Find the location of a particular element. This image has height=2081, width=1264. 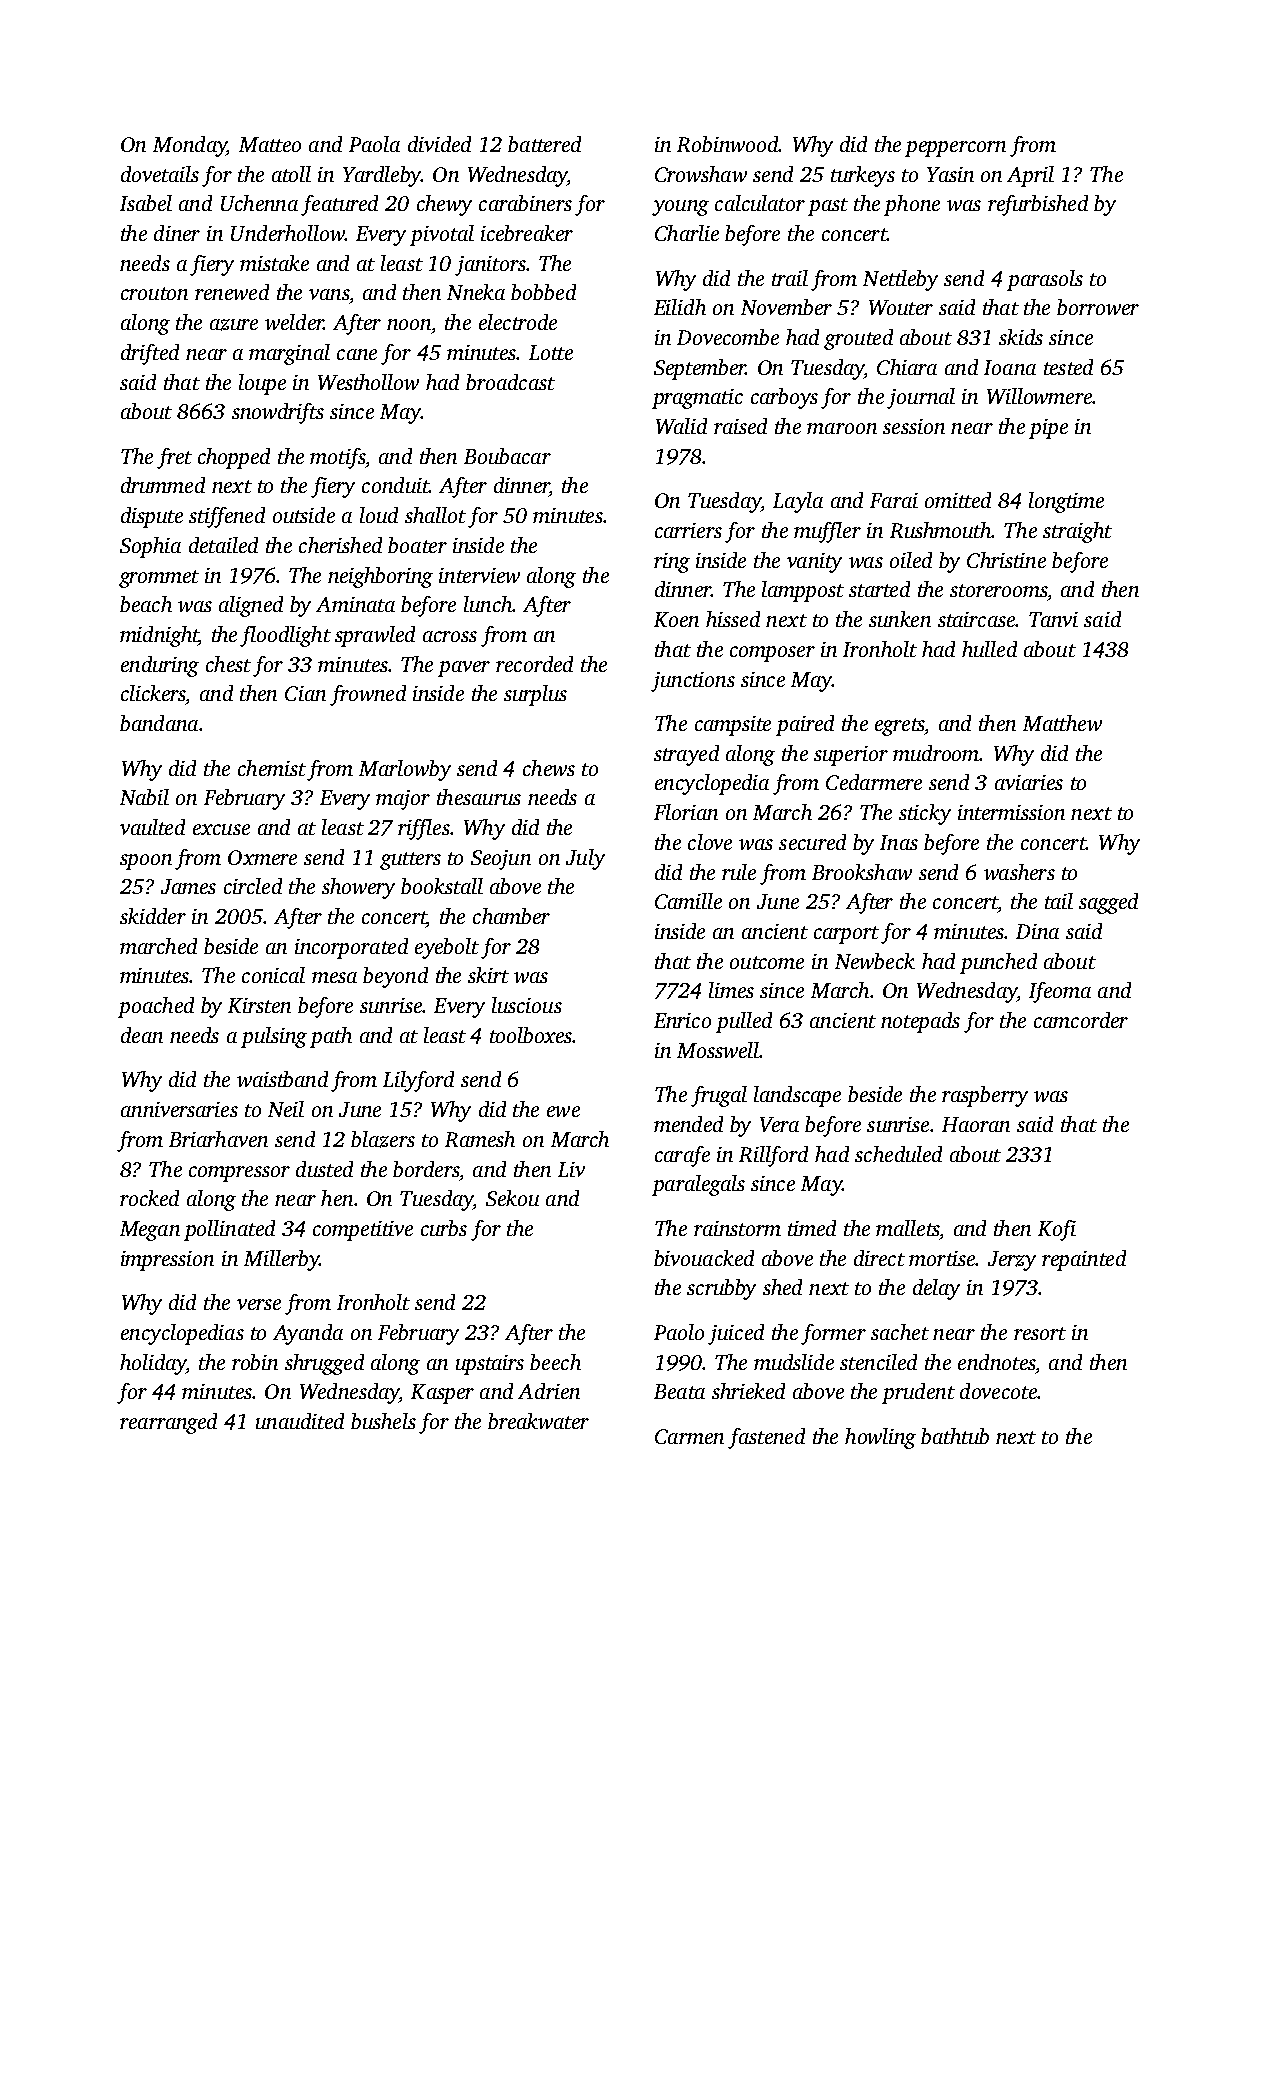

janitors is located at coordinates (490, 266).
